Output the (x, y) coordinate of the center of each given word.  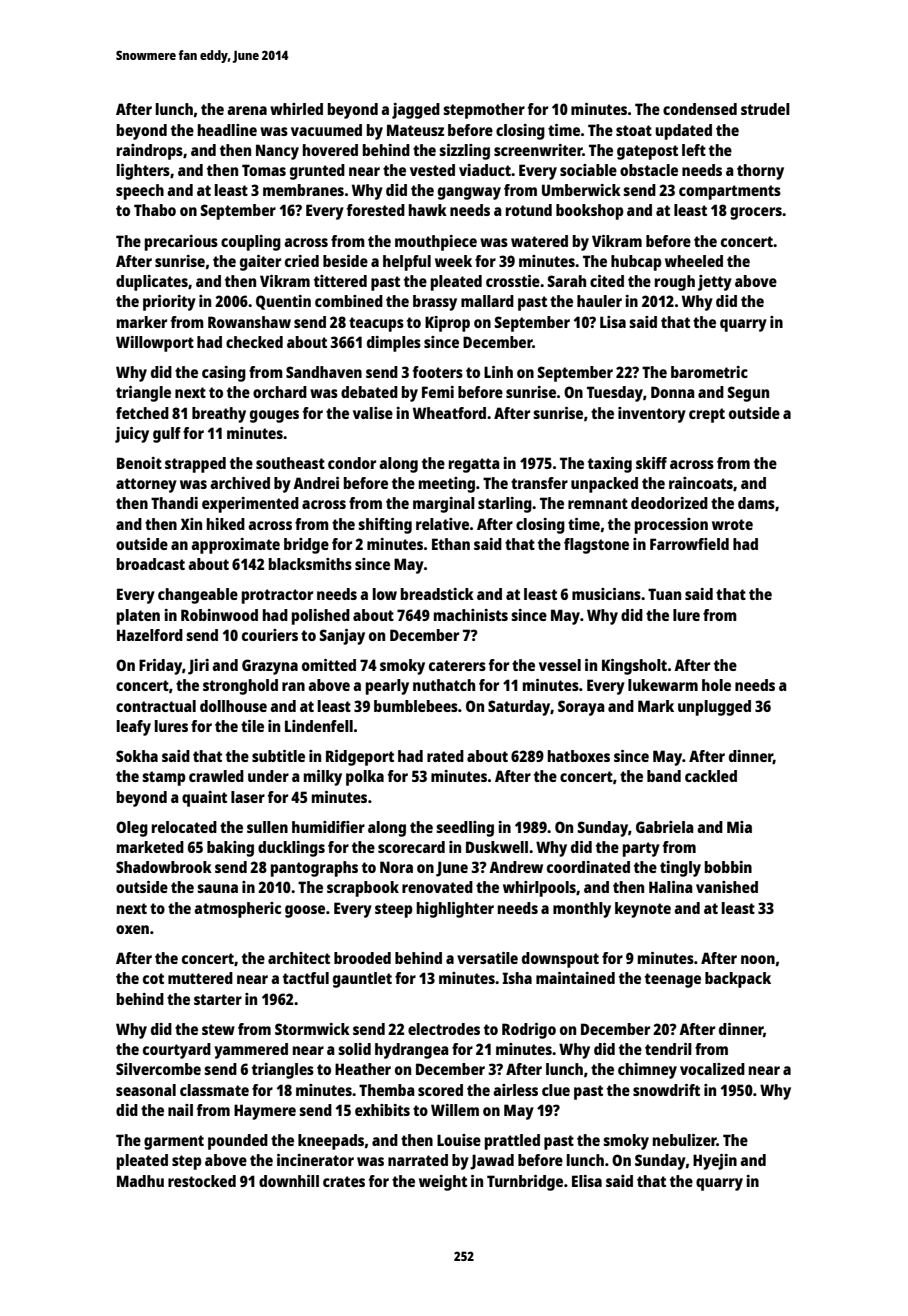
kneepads (331, 1142)
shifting (385, 526)
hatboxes (579, 756)
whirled (296, 109)
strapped (195, 465)
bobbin (728, 867)
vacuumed (326, 130)
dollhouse (233, 706)
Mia (739, 827)
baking (230, 849)
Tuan (664, 594)
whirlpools (539, 889)
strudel (765, 109)
